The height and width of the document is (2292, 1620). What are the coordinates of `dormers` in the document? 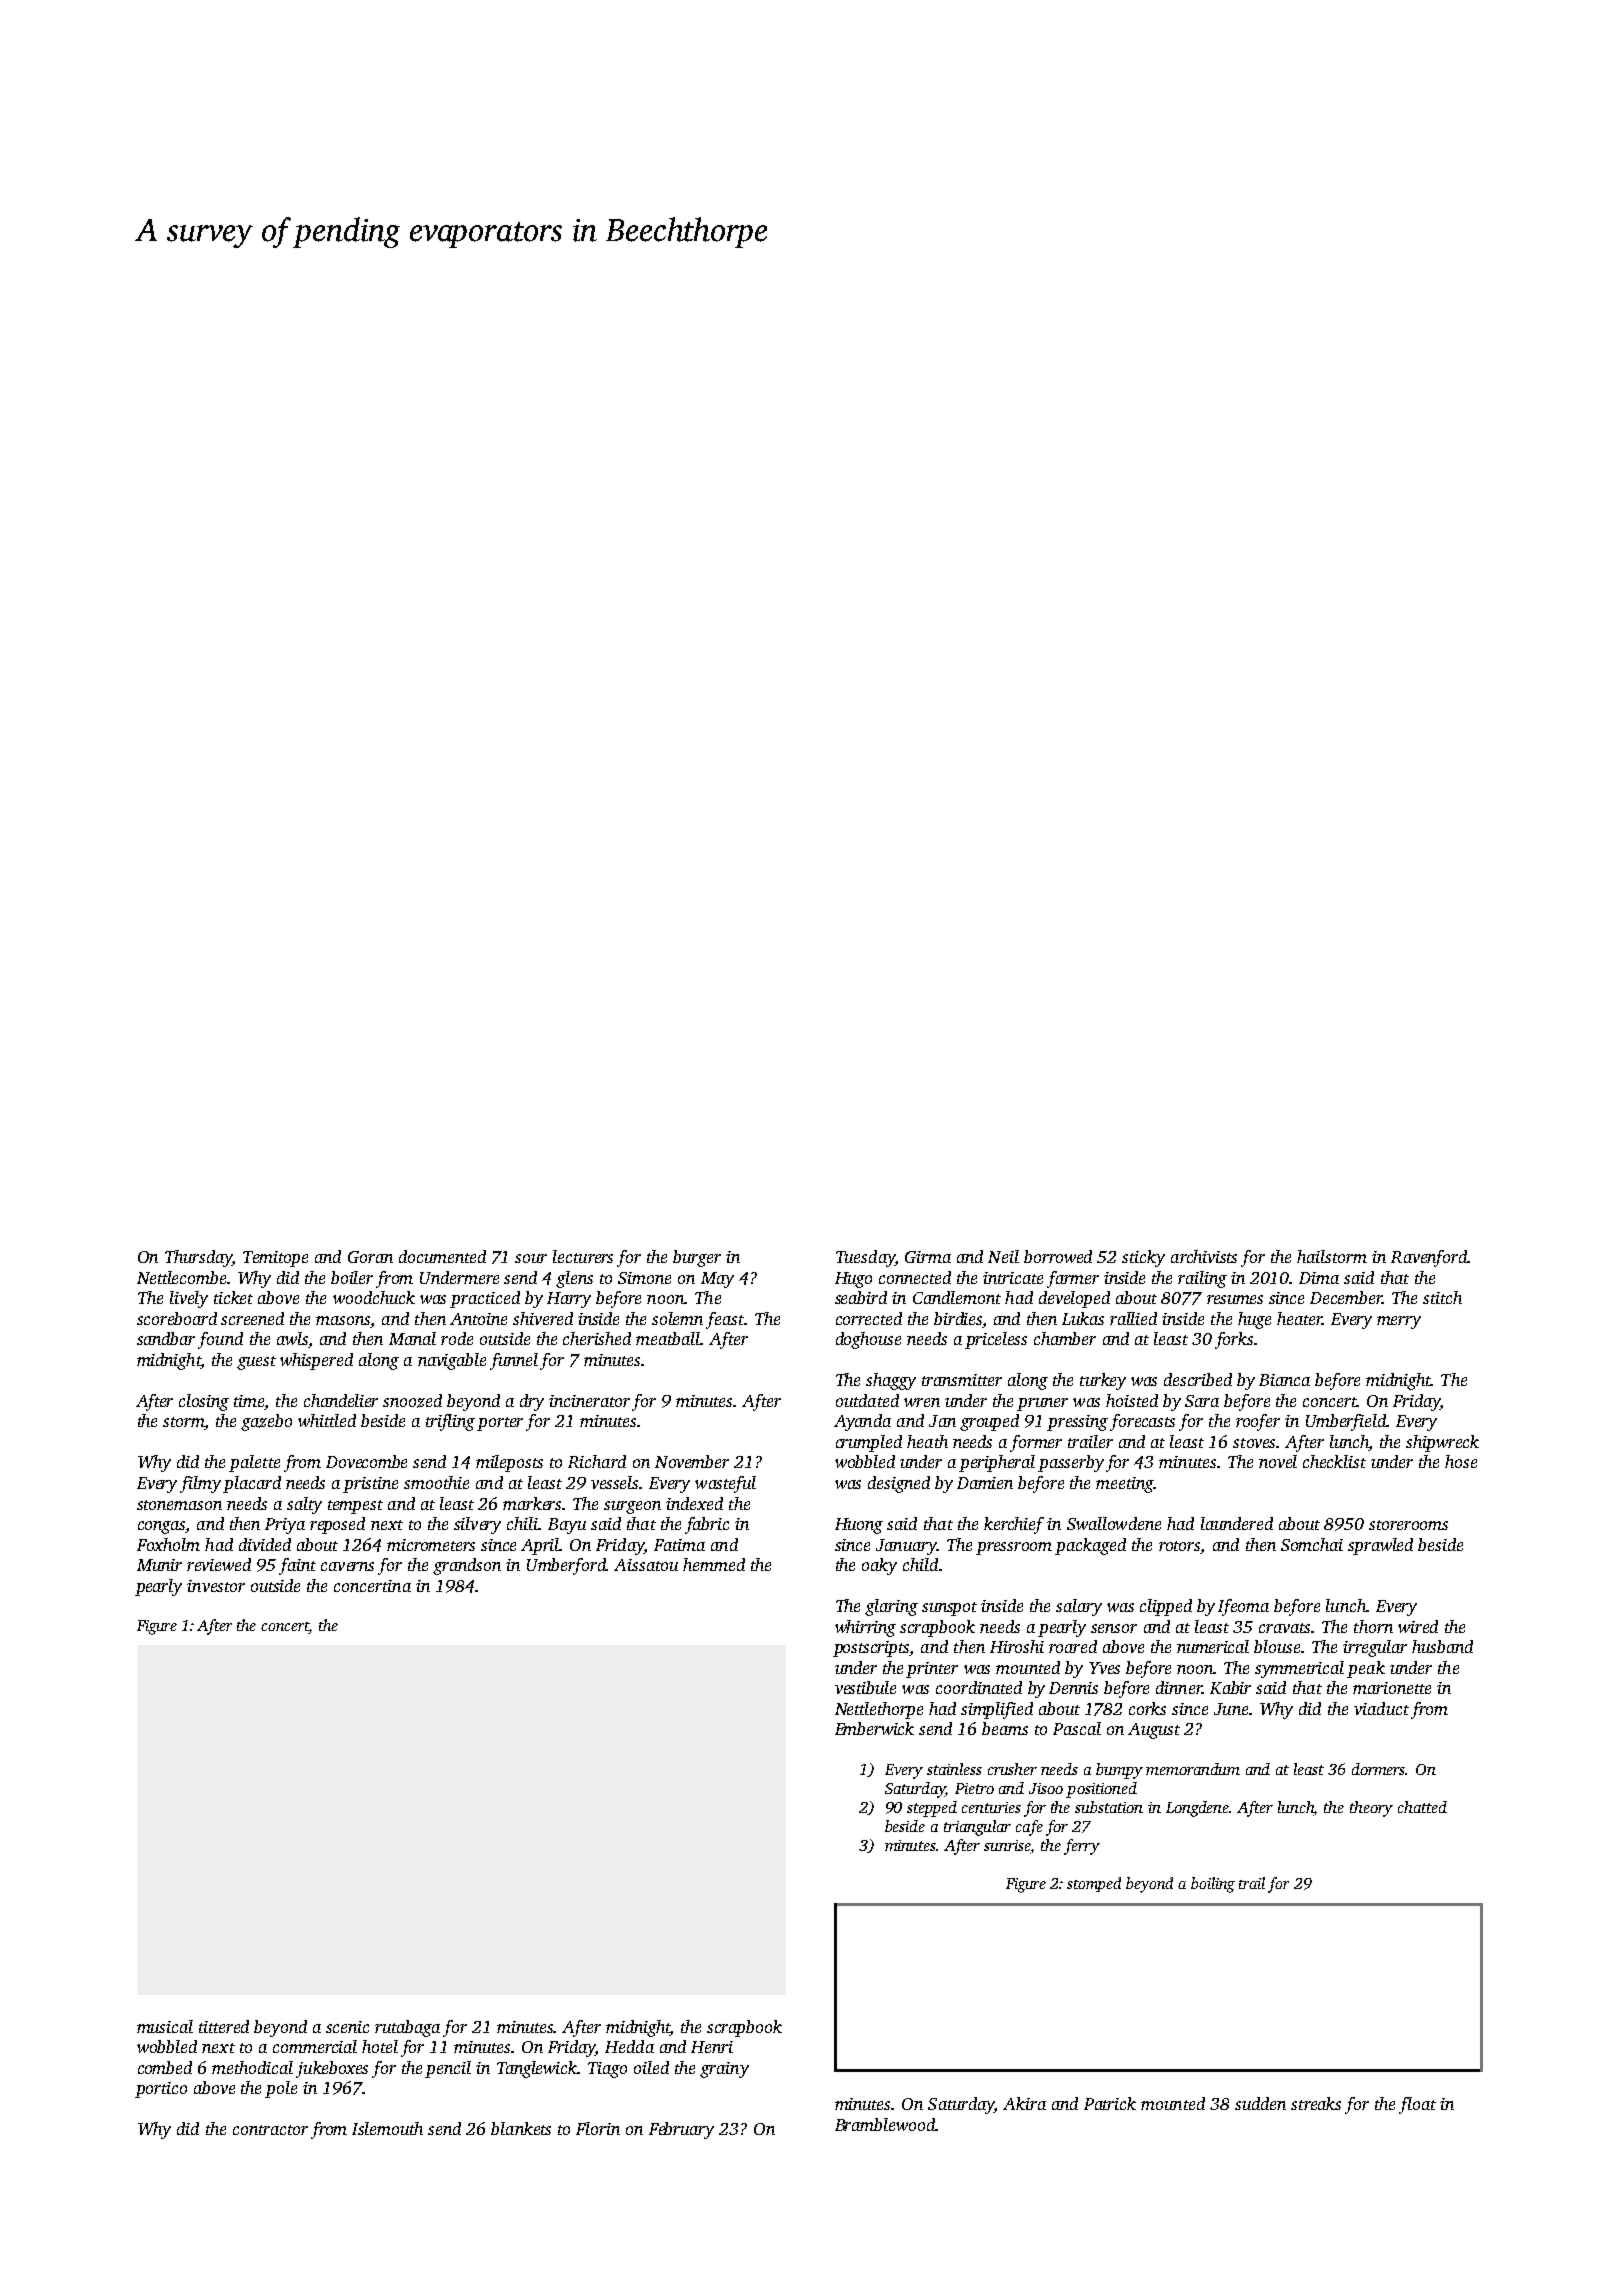 It's located at (1379, 1769).
